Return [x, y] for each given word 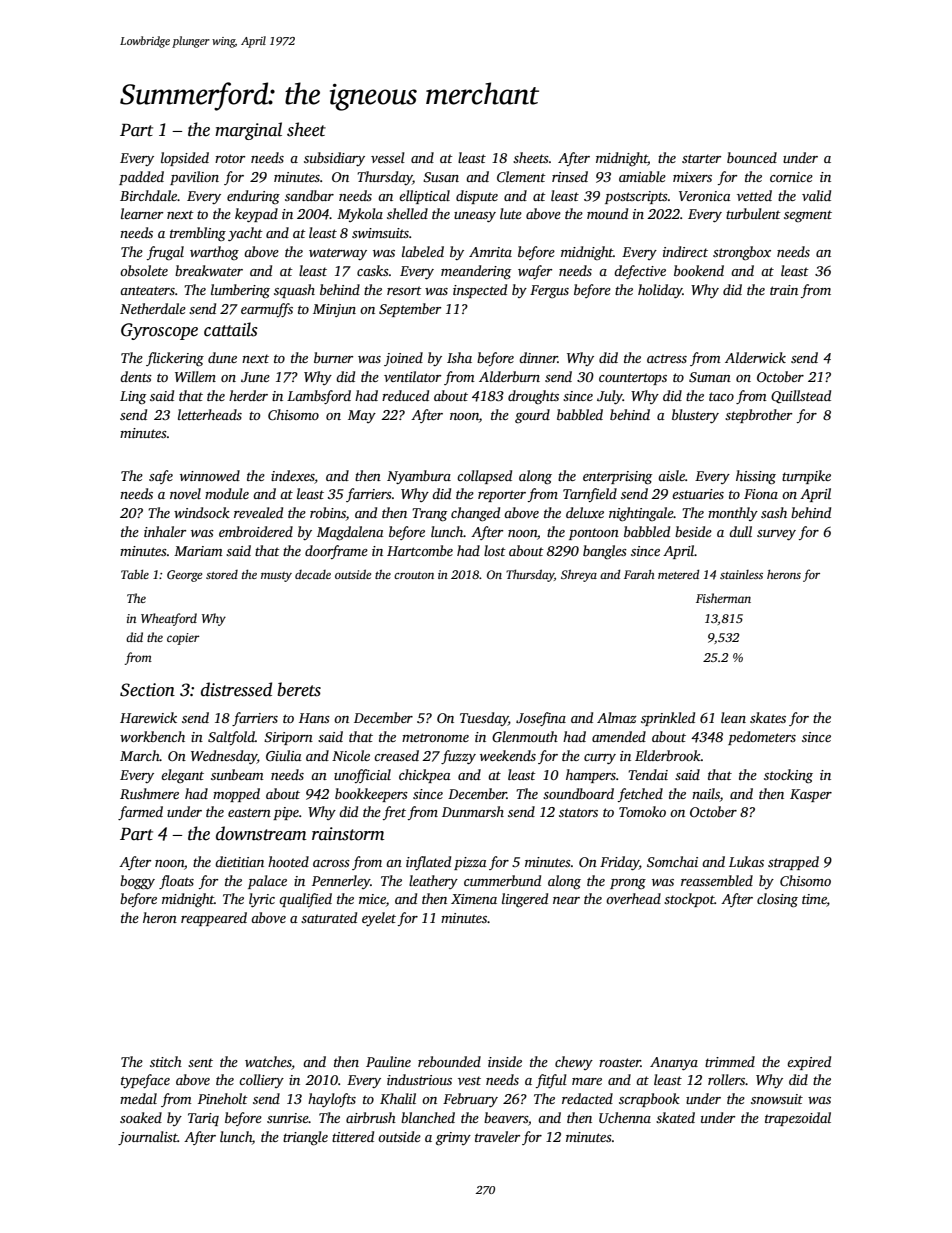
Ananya [674, 1063]
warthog [214, 253]
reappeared [214, 919]
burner [333, 357]
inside [505, 1061]
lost [495, 550]
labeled [423, 251]
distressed [236, 689]
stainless [741, 574]
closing [777, 900]
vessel [388, 157]
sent [200, 1062]
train [784, 290]
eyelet [379, 919]
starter [701, 158]
